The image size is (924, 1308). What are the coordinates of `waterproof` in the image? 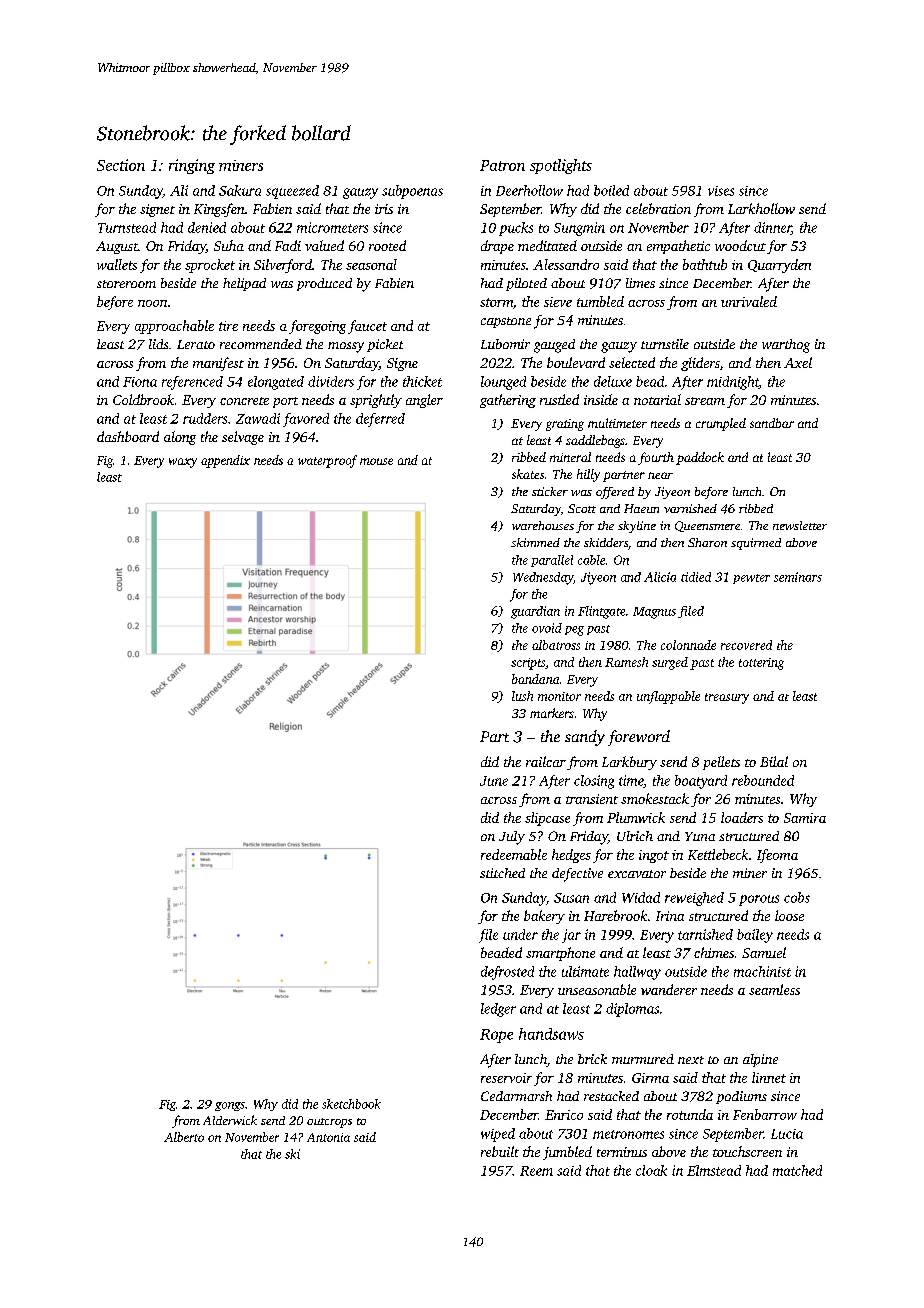 It's located at (327, 461).
